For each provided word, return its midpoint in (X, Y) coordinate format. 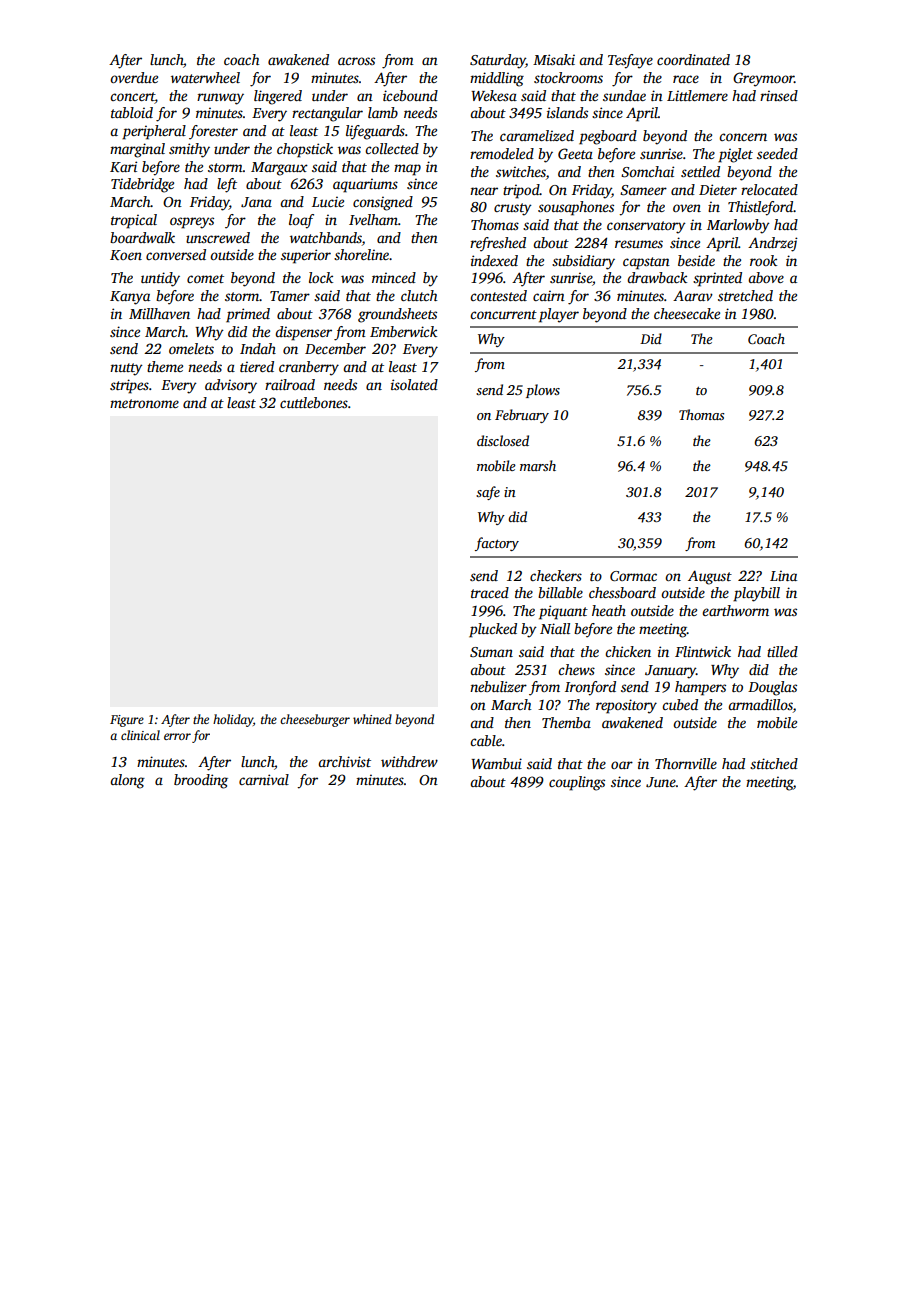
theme (165, 366)
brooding (201, 781)
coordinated (693, 59)
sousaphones (576, 208)
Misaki (554, 59)
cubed (680, 704)
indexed (494, 260)
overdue (134, 77)
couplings (577, 783)
